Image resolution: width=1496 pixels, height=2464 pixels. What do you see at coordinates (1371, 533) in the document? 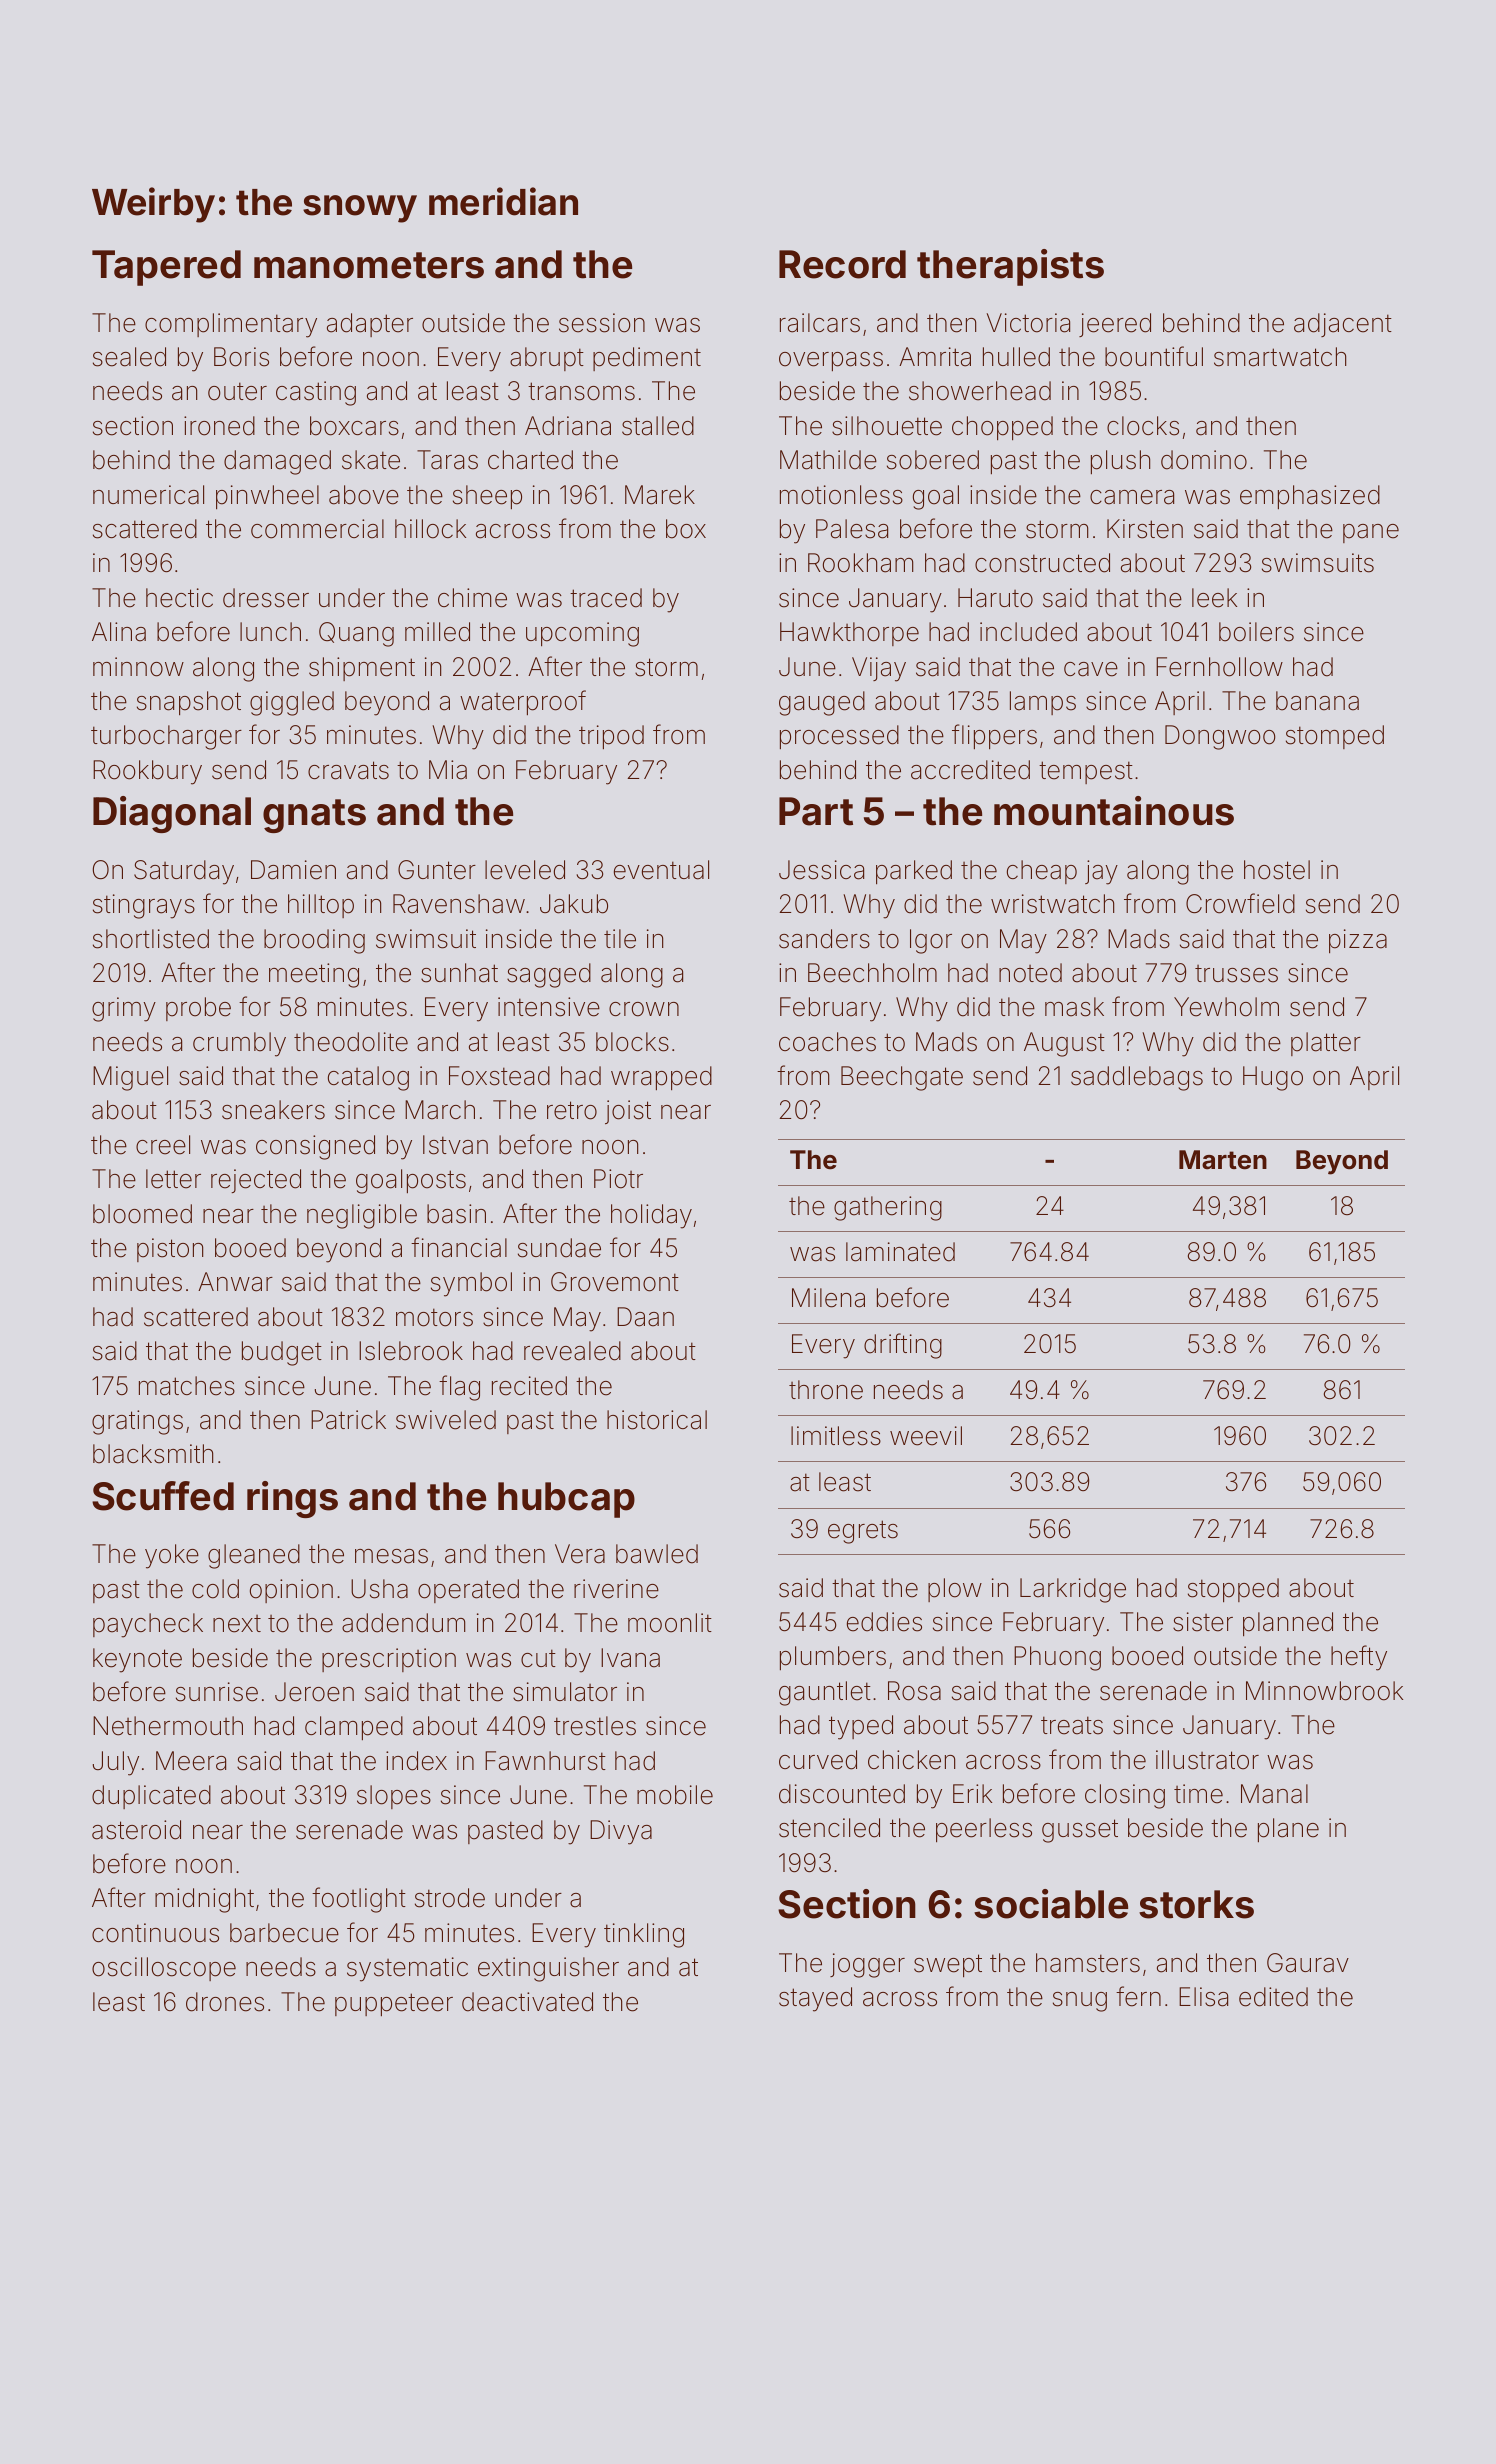
I see `pane` at bounding box center [1371, 533].
